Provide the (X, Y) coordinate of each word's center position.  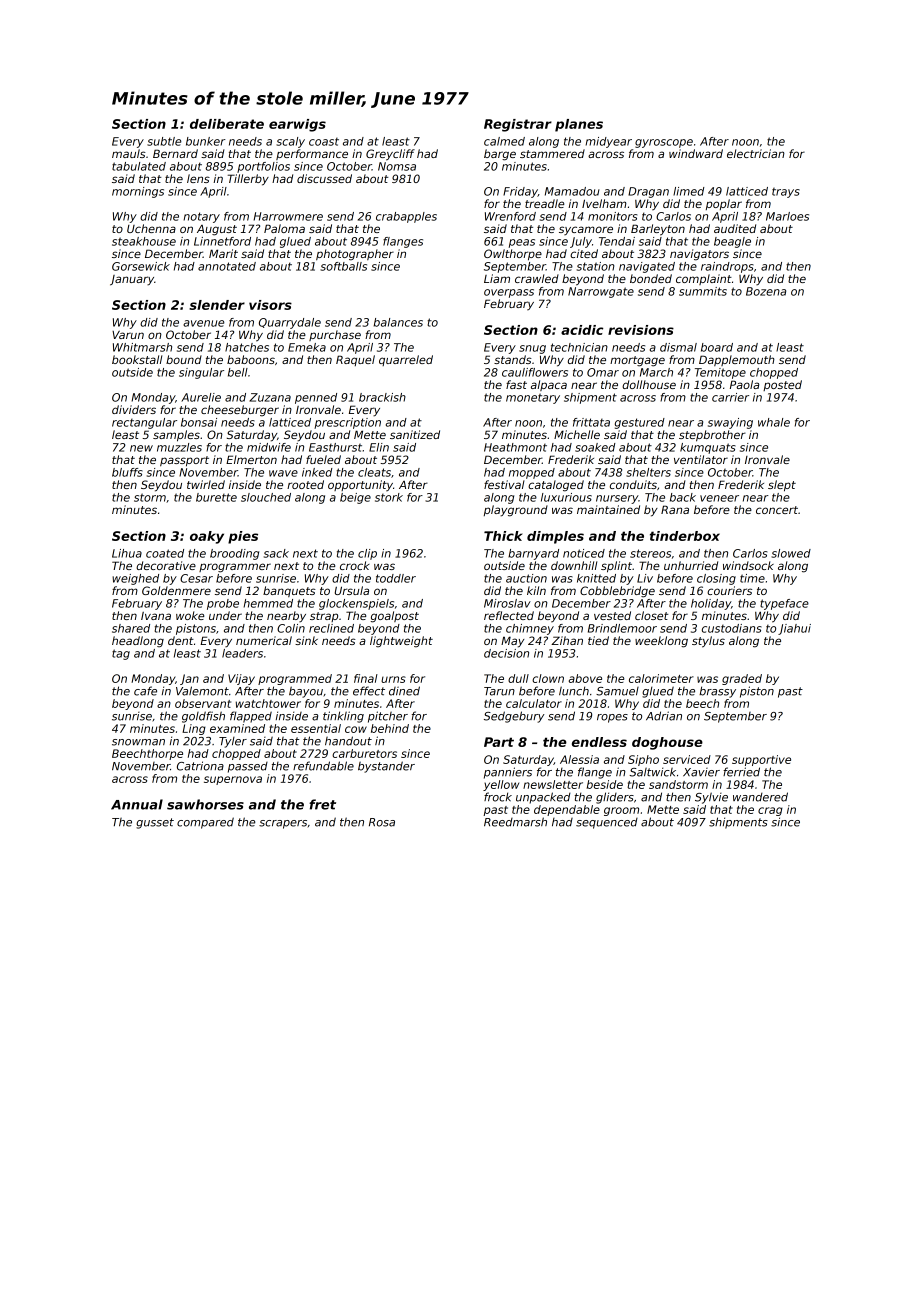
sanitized (415, 434)
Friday (520, 192)
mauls (129, 153)
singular (201, 373)
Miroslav (507, 603)
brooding (234, 554)
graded (742, 679)
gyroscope (664, 143)
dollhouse (649, 384)
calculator (534, 703)
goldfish (203, 717)
